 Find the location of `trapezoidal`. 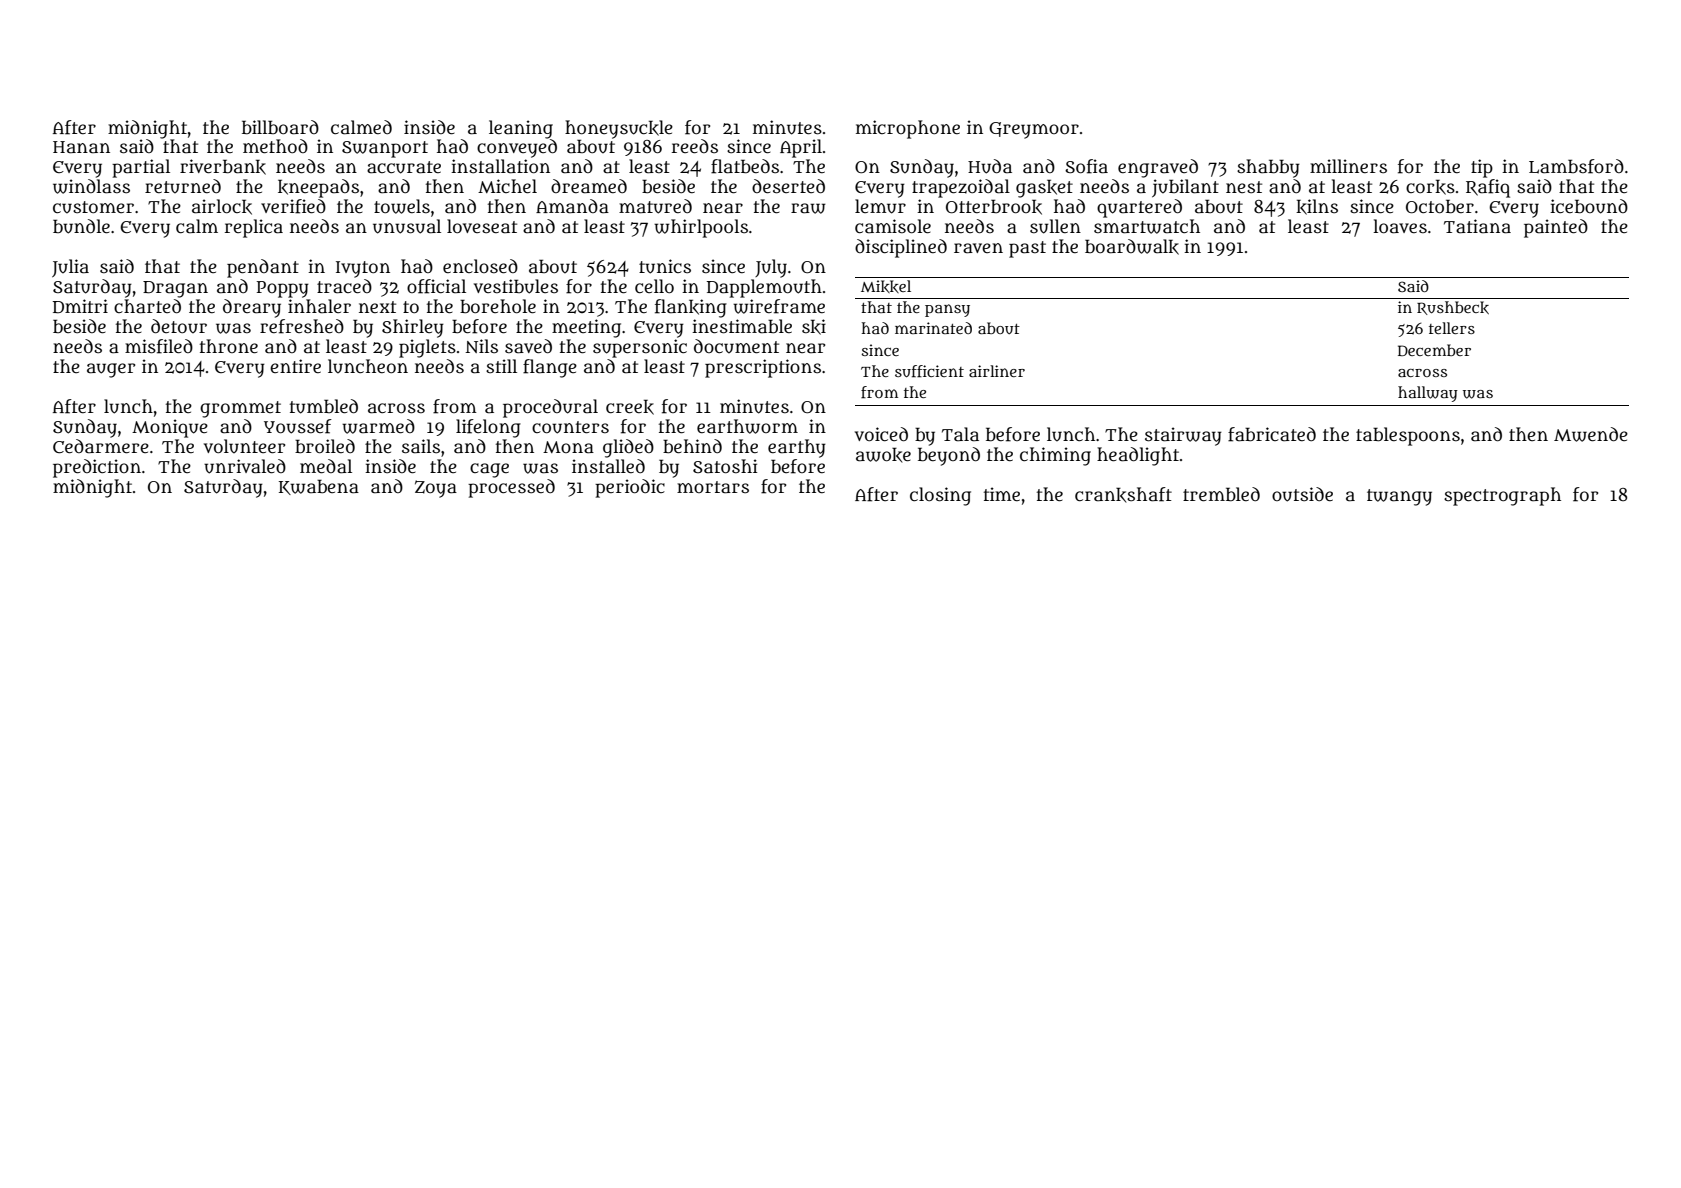

trapezoidal is located at coordinates (961, 188).
